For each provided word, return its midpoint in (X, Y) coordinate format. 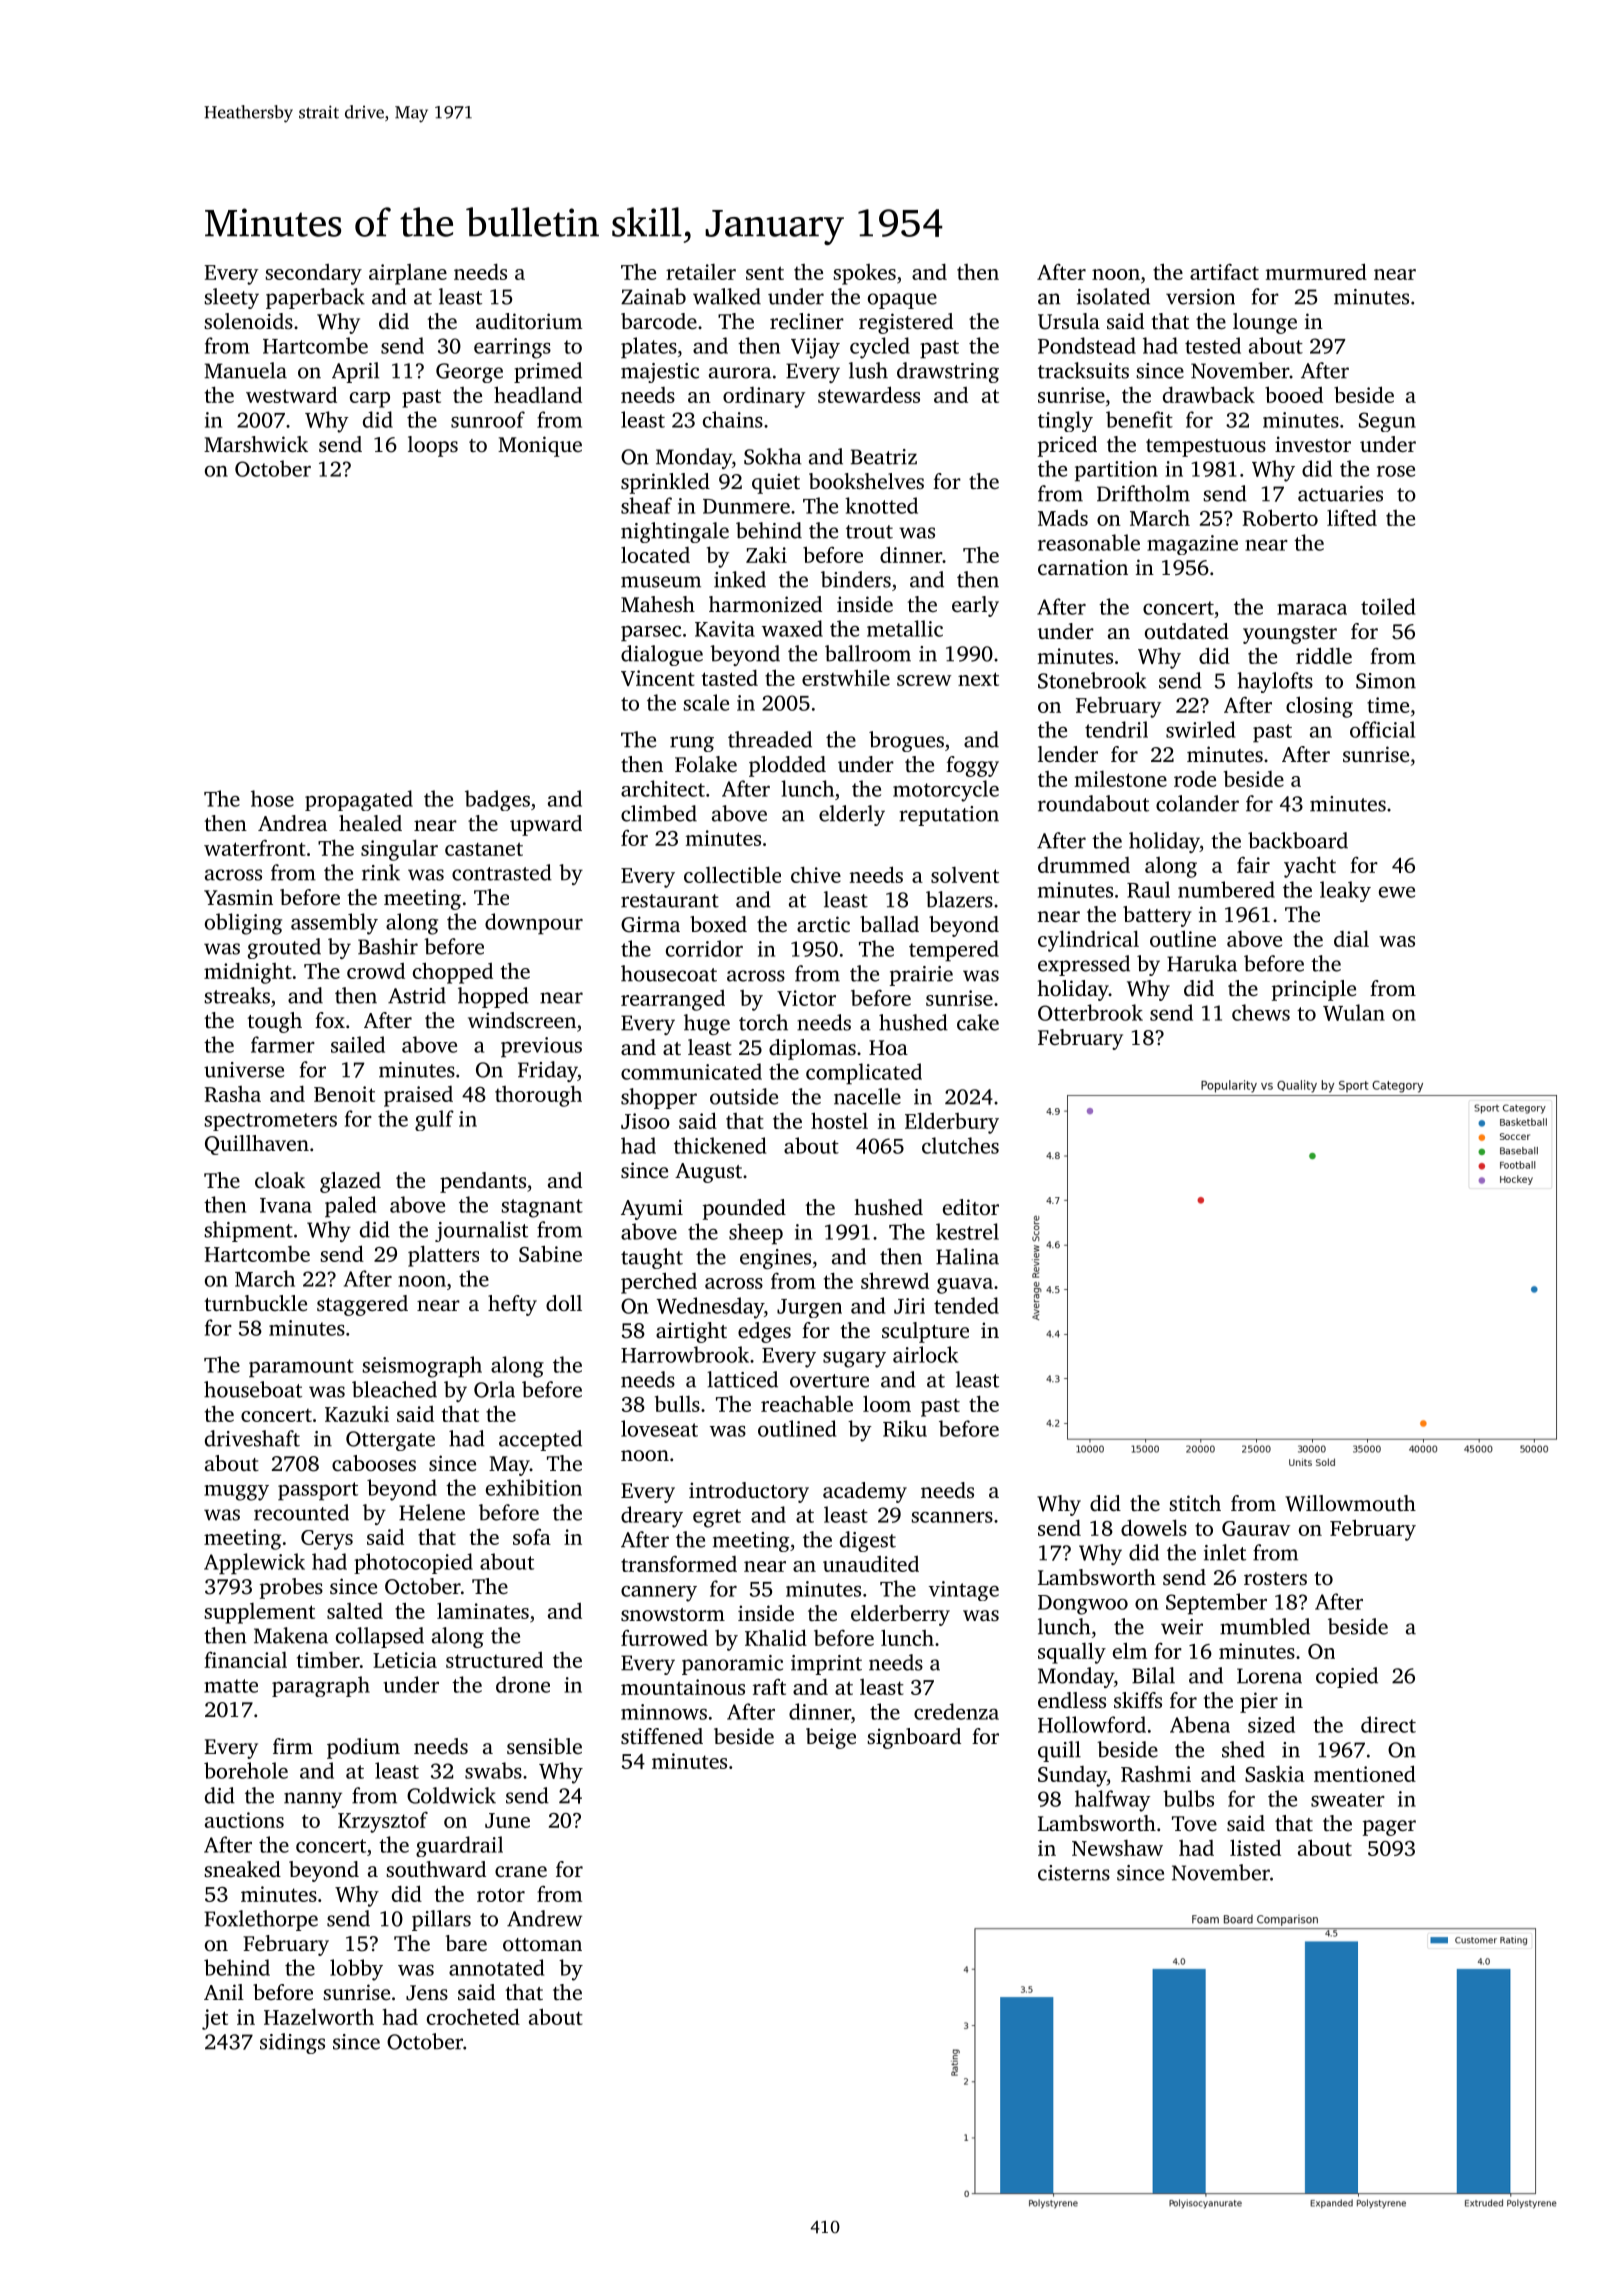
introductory (749, 1492)
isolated (1113, 296)
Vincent (657, 678)
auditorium (529, 321)
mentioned (1365, 1773)
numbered (1226, 889)
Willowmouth (1350, 1503)
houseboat (253, 1389)
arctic (823, 924)
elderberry (900, 1615)
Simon (1386, 681)
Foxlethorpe (261, 1920)
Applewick (254, 1564)
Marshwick (256, 444)
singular (399, 850)
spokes (864, 274)
